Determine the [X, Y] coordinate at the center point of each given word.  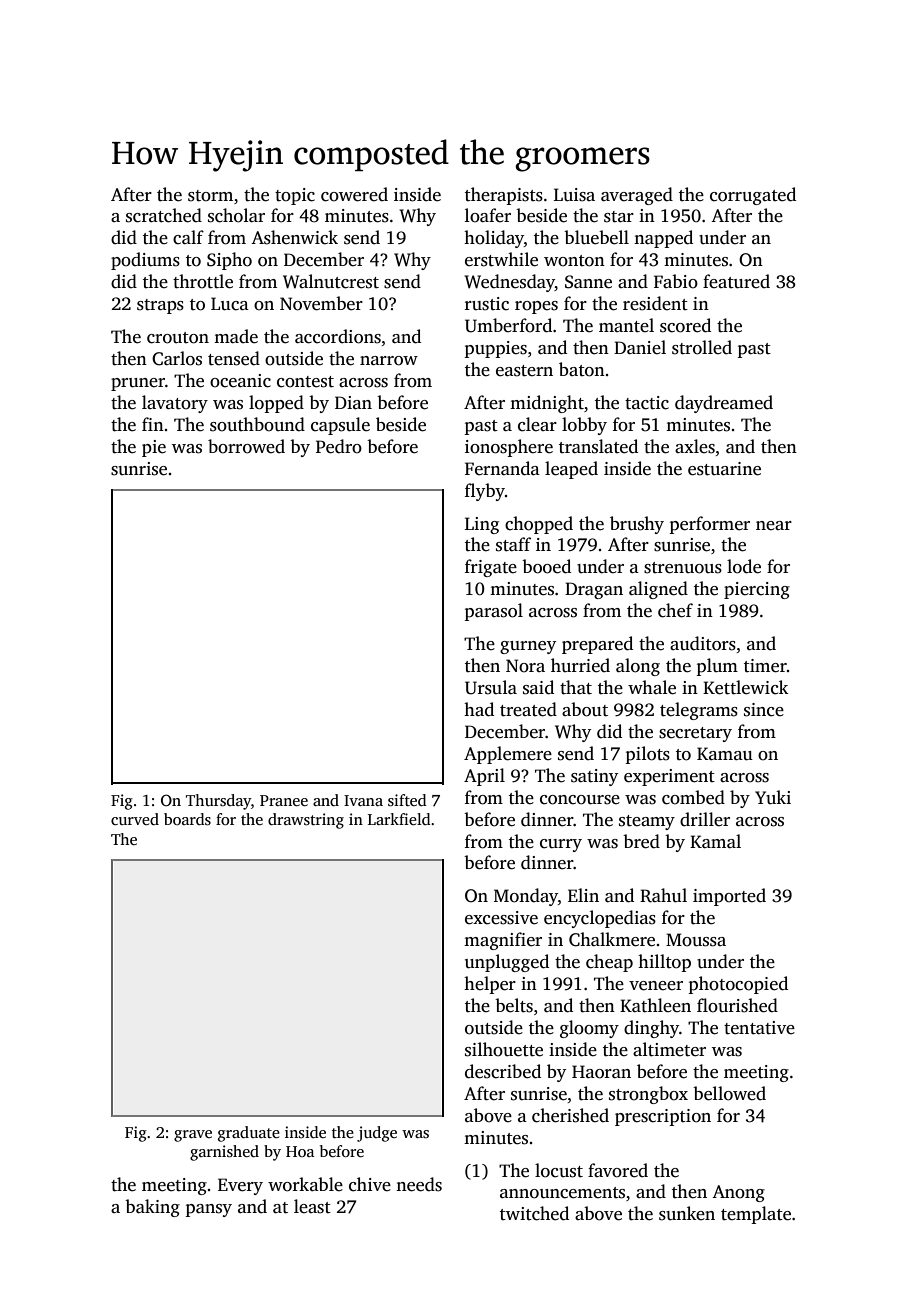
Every [240, 1186]
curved [135, 819]
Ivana [363, 800]
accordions [338, 336]
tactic [647, 403]
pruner [138, 384]
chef [675, 610]
